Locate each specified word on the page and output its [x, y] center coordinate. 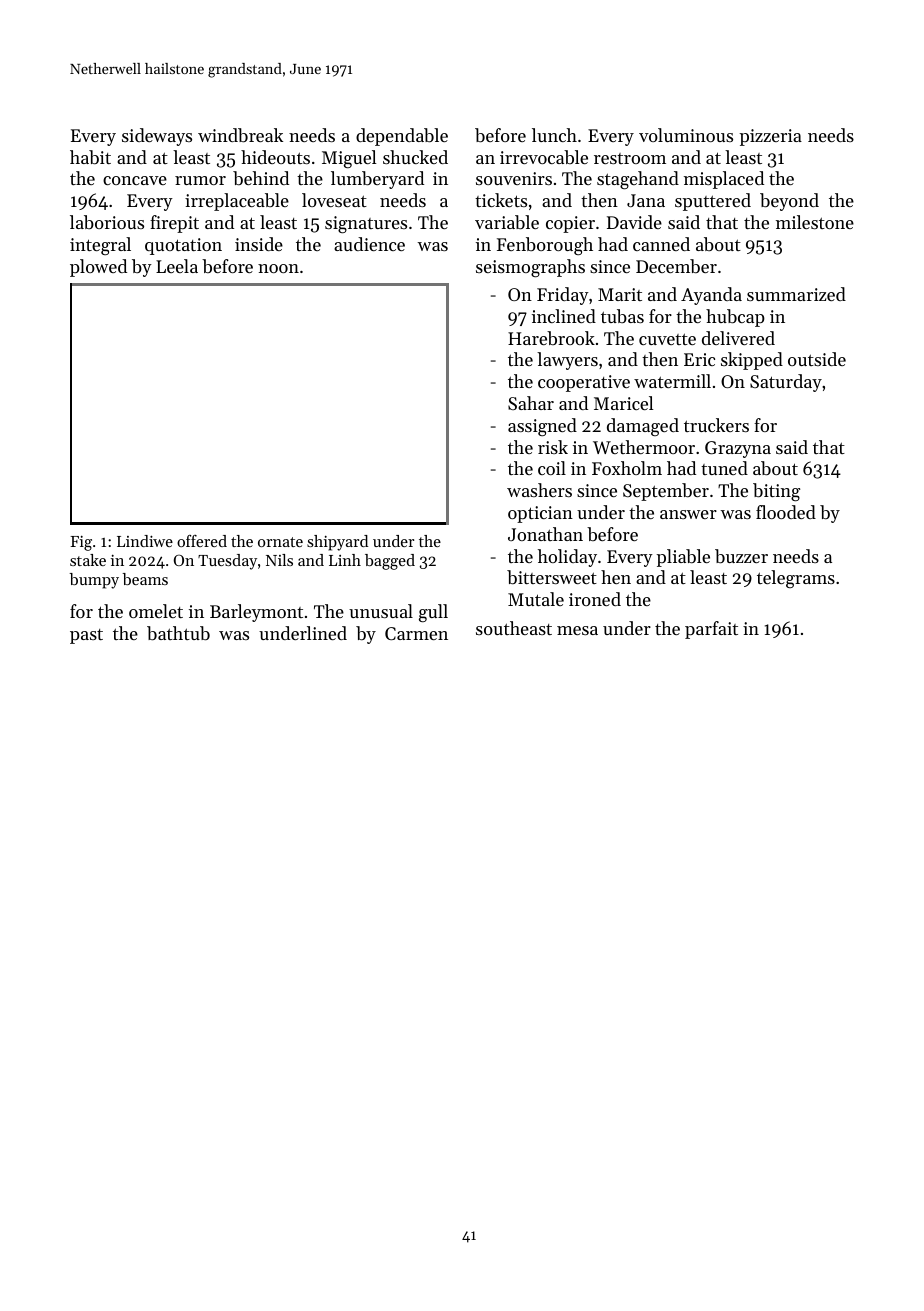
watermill [672, 381]
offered [202, 541]
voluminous [686, 135]
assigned [542, 427]
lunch [554, 135]
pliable [683, 558]
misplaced [724, 180]
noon [278, 268]
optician [540, 514]
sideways [157, 137]
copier [570, 224]
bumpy [94, 581]
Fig [81, 543]
